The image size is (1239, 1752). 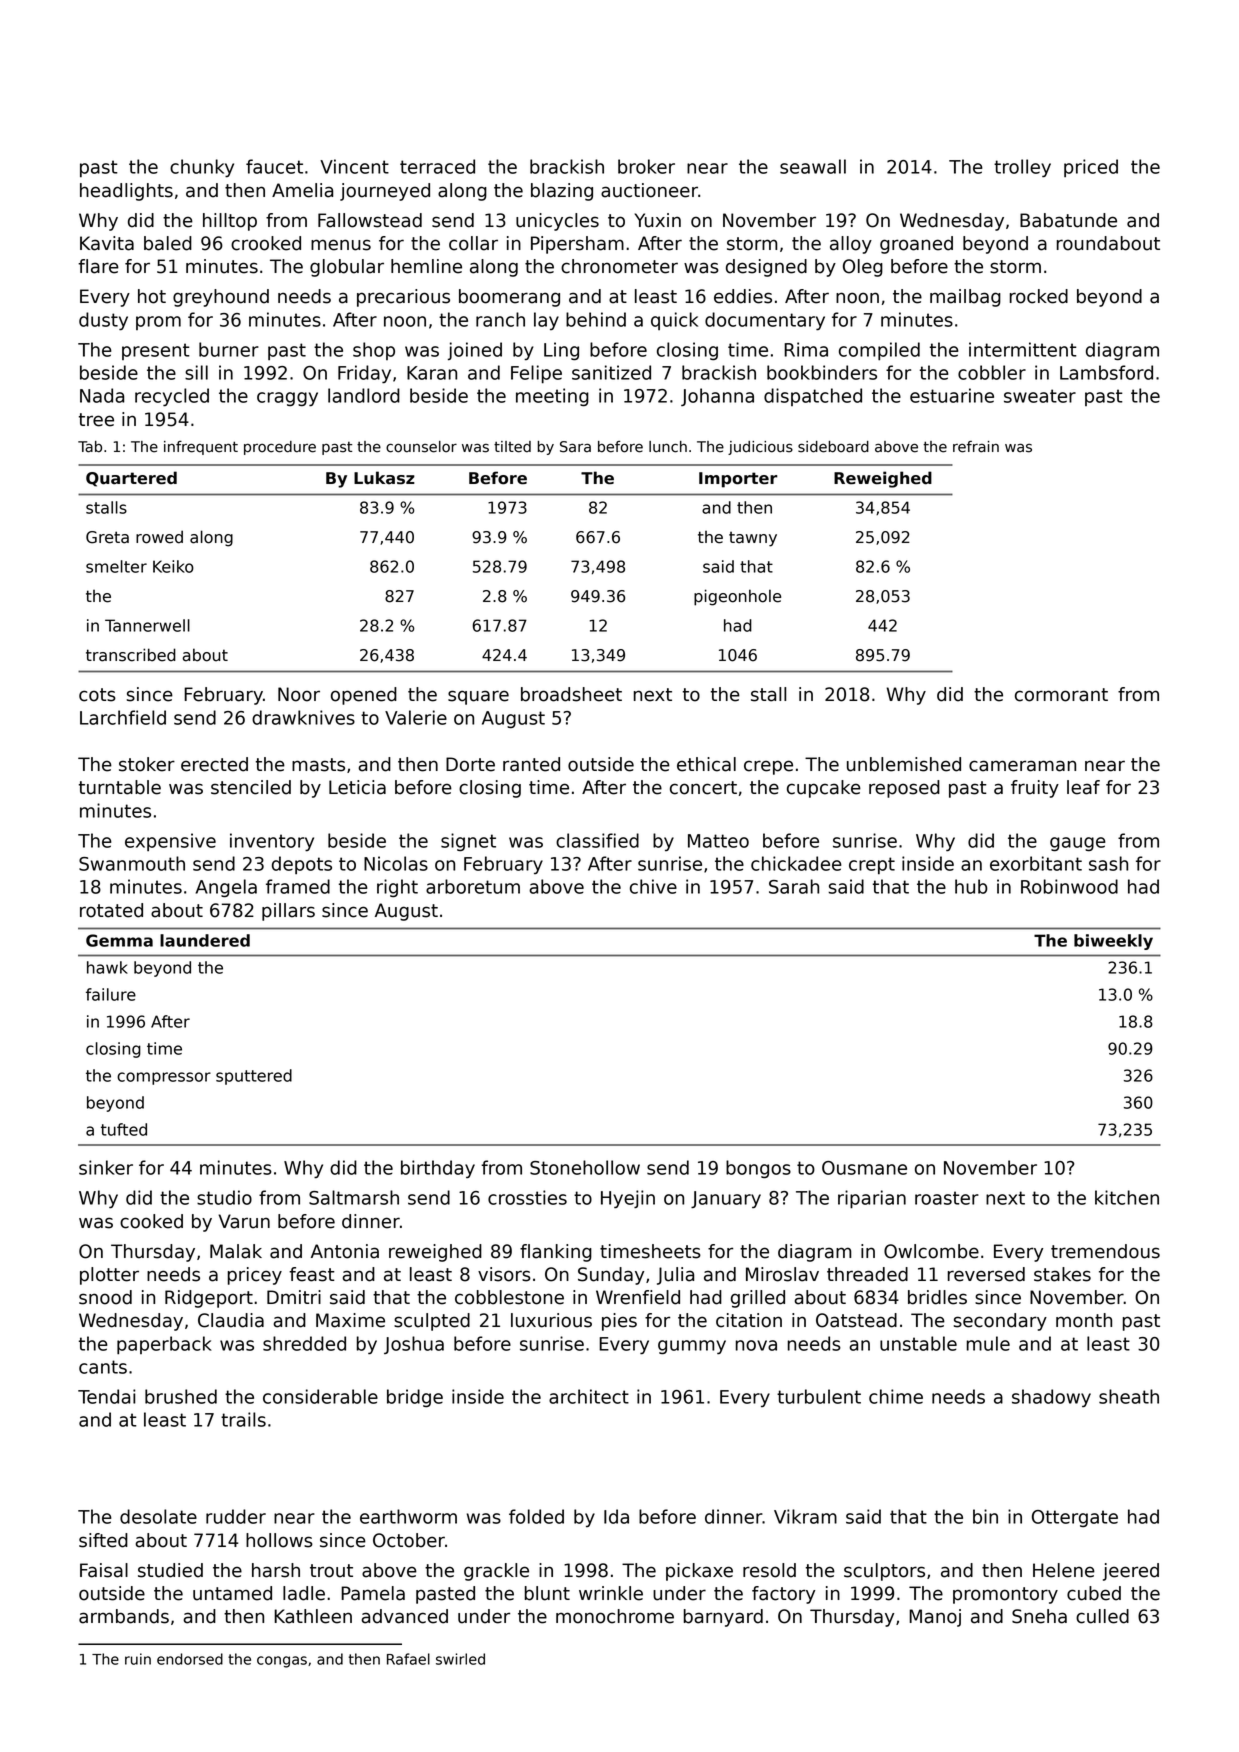 I want to click on sputtered, so click(x=254, y=1077).
